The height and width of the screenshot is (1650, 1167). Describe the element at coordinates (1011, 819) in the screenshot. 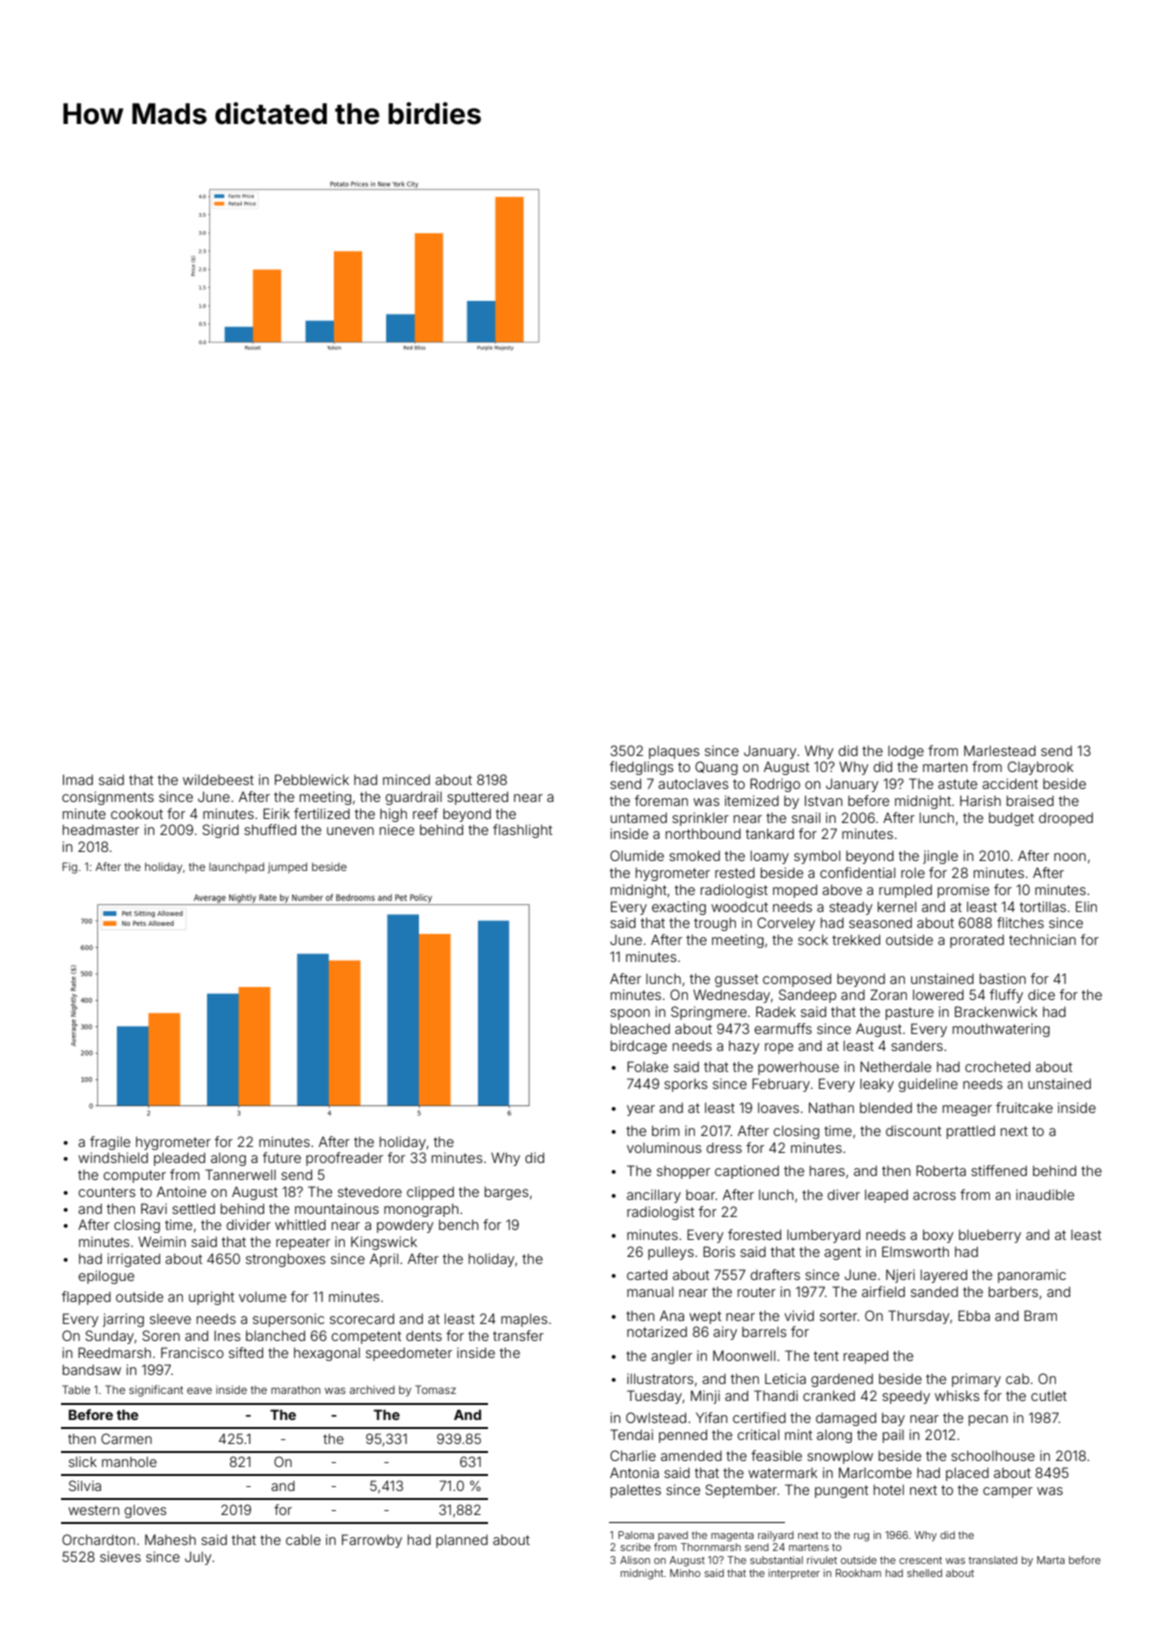

I see `budget` at that location.
